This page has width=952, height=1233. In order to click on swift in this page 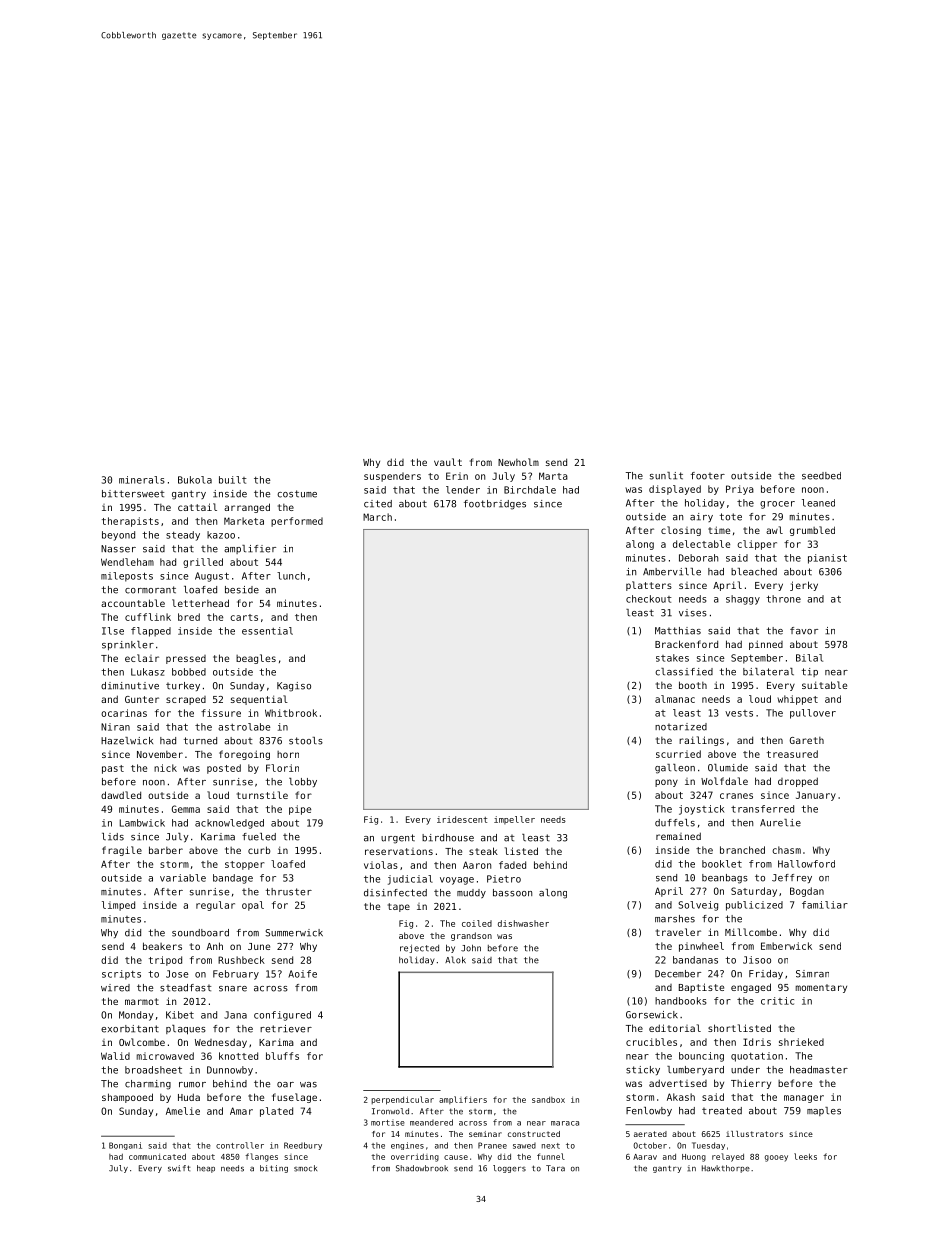, I will do `click(179, 1168)`.
